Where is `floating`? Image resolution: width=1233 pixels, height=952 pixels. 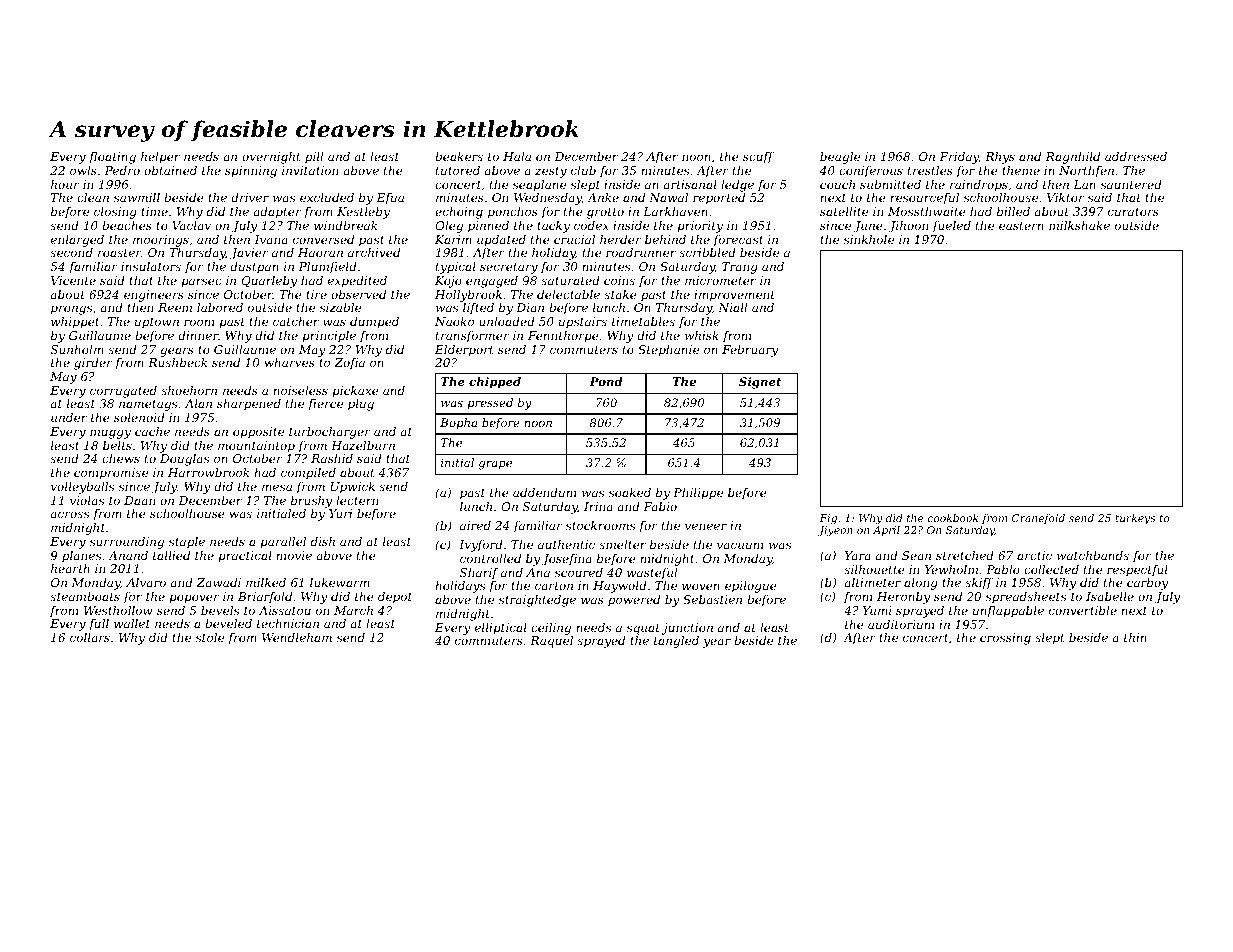 floating is located at coordinates (112, 158).
